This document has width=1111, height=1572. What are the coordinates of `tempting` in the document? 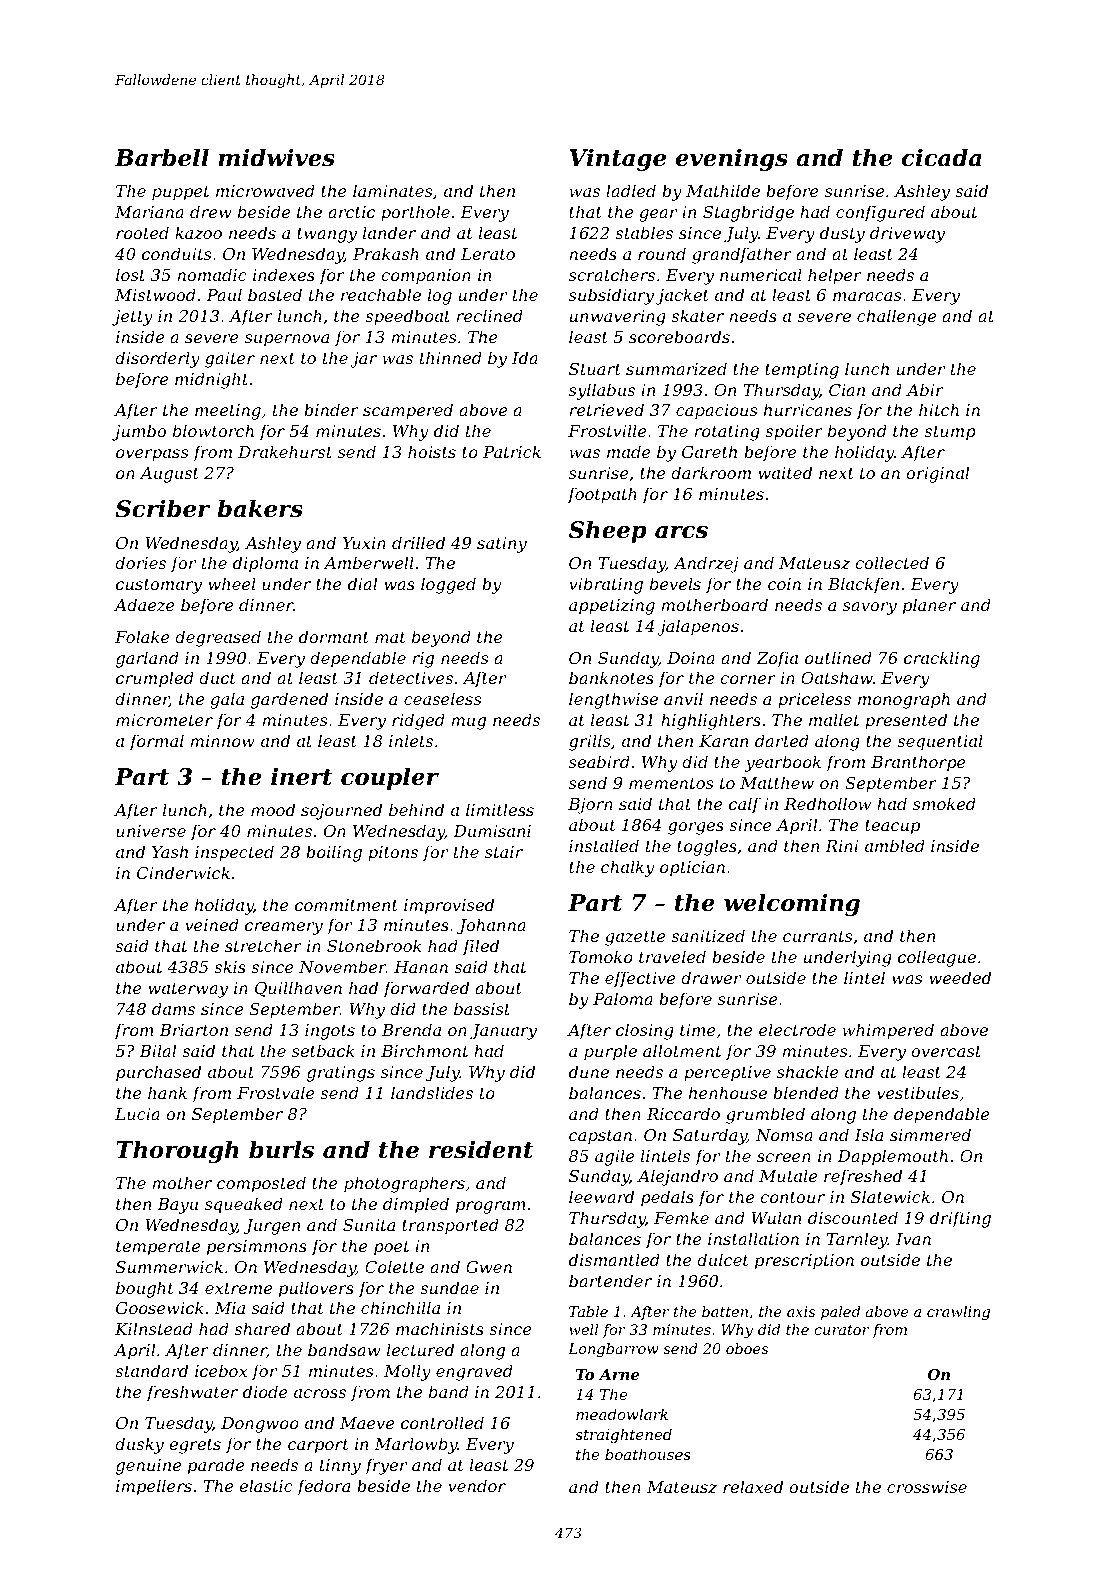 It's located at (802, 371).
